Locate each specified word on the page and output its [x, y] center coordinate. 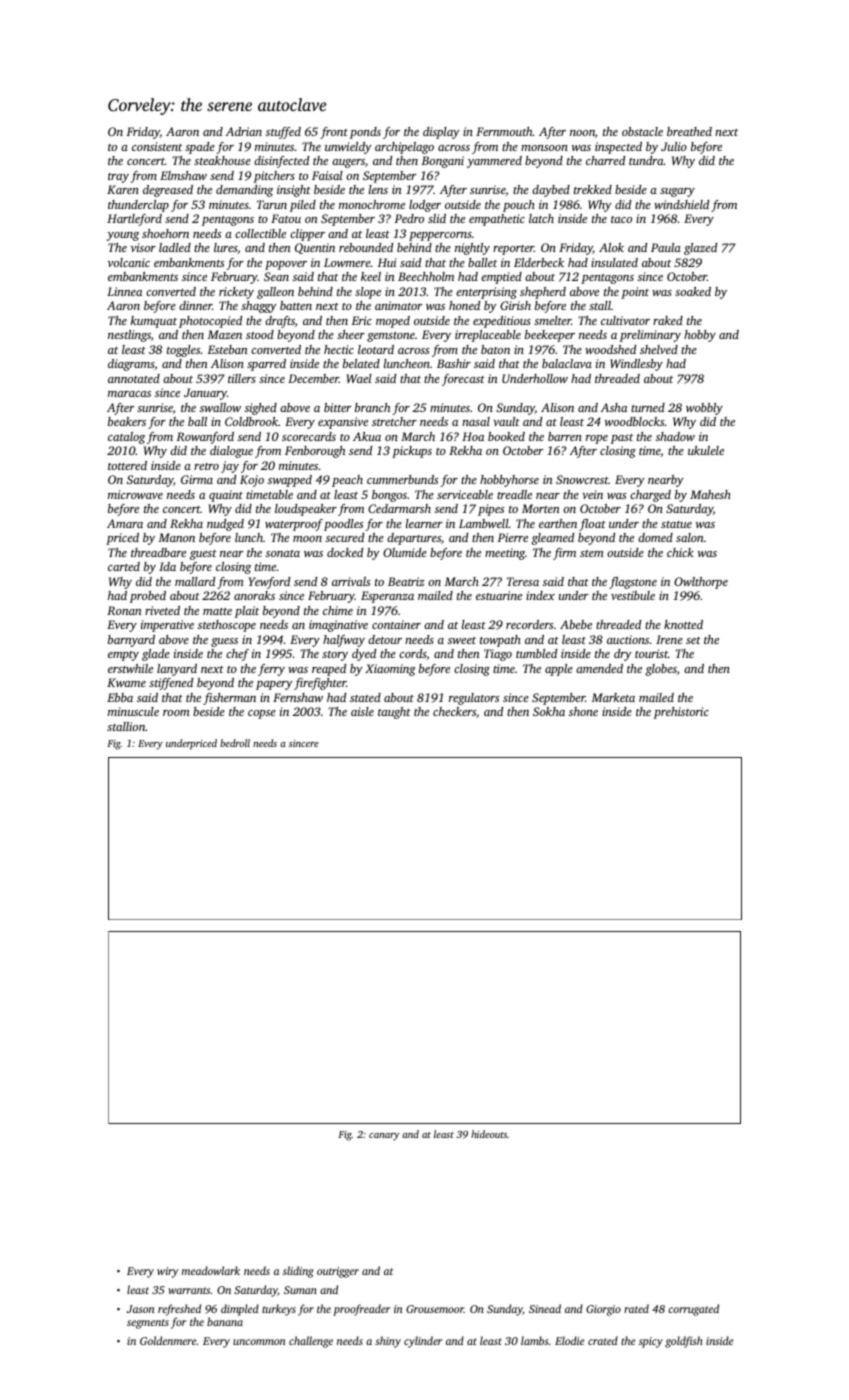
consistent [157, 146]
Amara [125, 523]
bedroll [235, 743]
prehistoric [681, 713]
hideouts [489, 1134]
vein [592, 494]
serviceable [465, 494]
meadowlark [211, 1270]
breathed [689, 131]
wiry [167, 1272]
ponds [365, 133]
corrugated [693, 1310]
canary [384, 1137]
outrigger [338, 1272]
